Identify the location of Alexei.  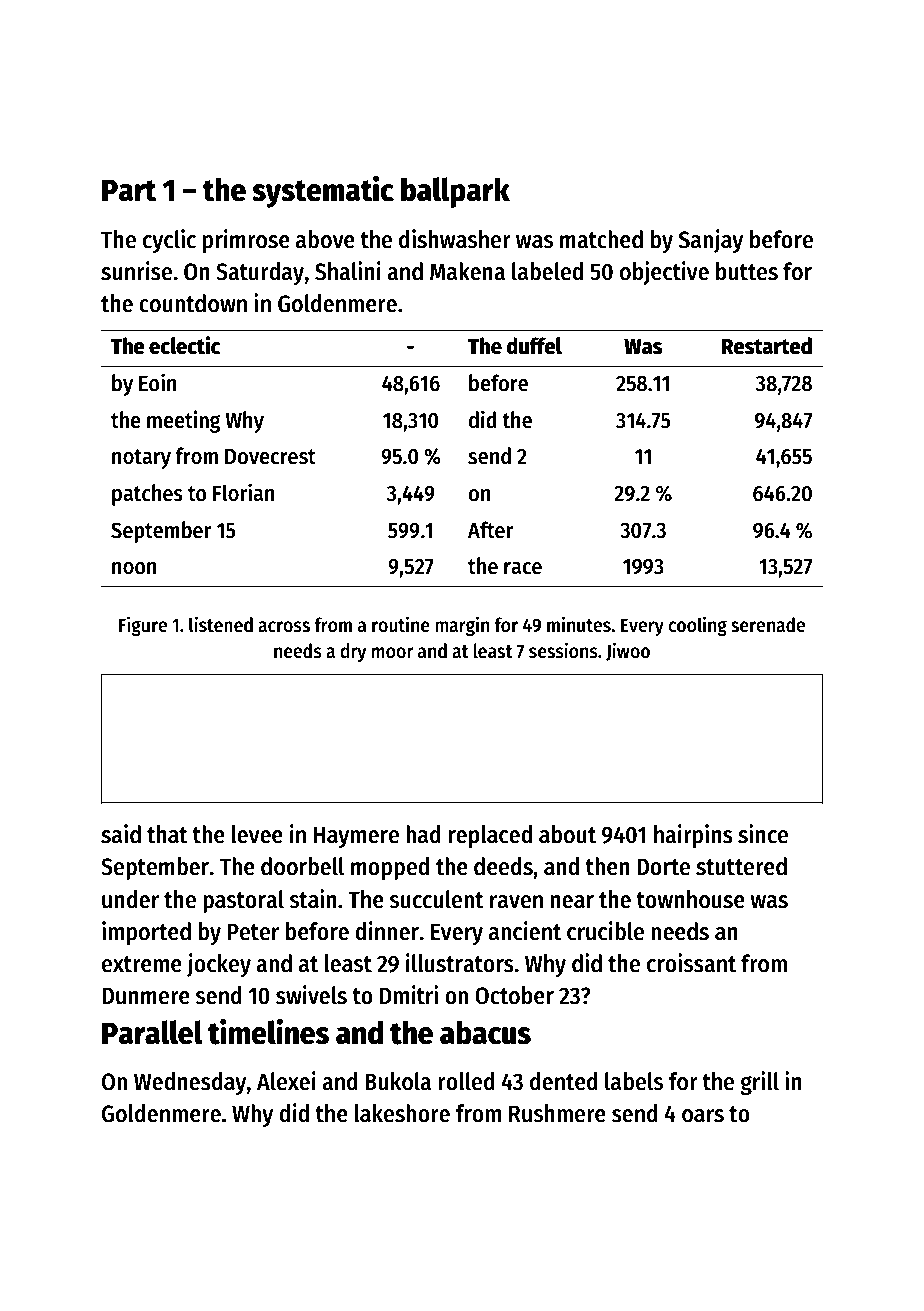
(286, 1081).
